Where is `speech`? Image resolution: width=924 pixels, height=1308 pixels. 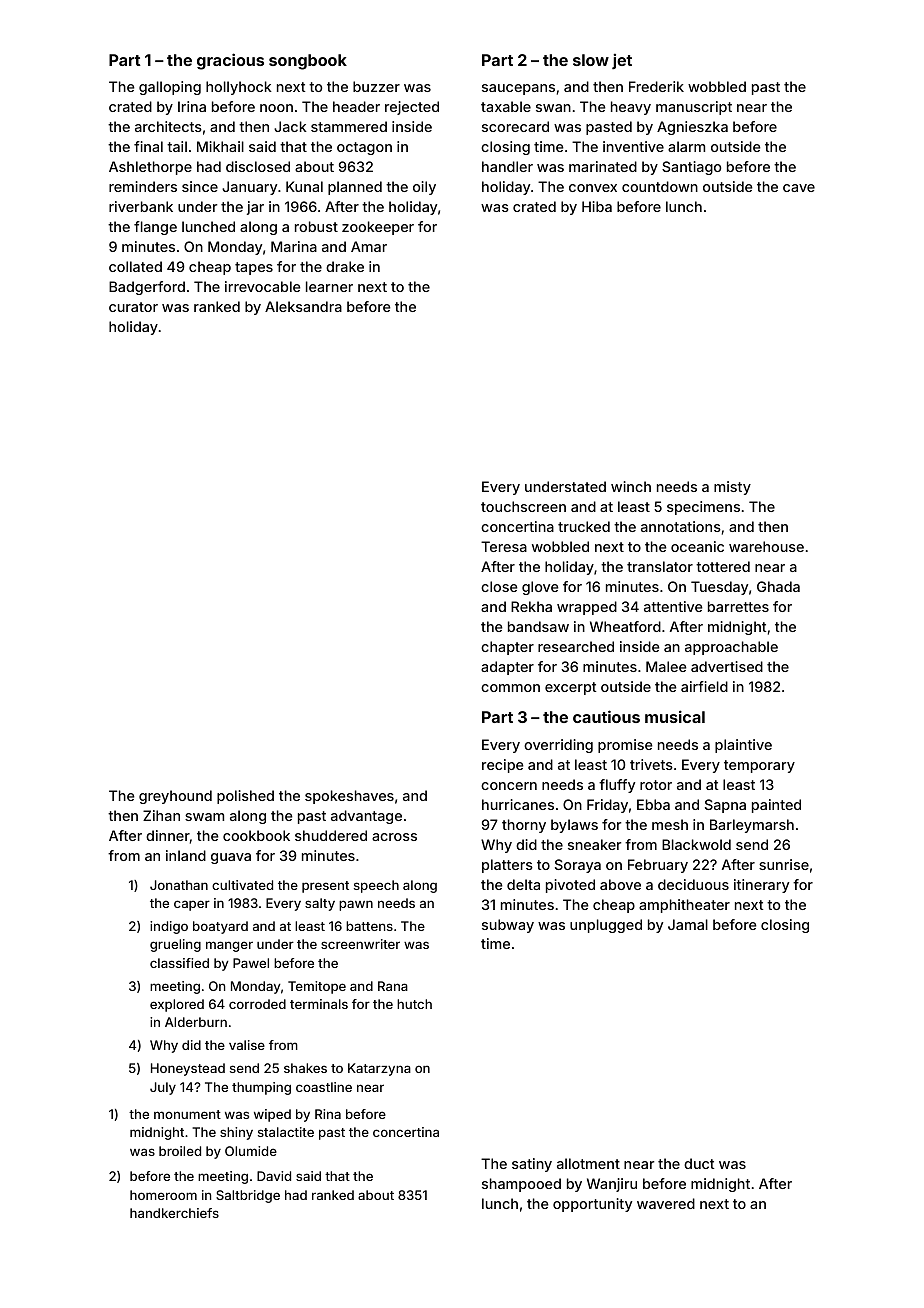
speech is located at coordinates (376, 886).
